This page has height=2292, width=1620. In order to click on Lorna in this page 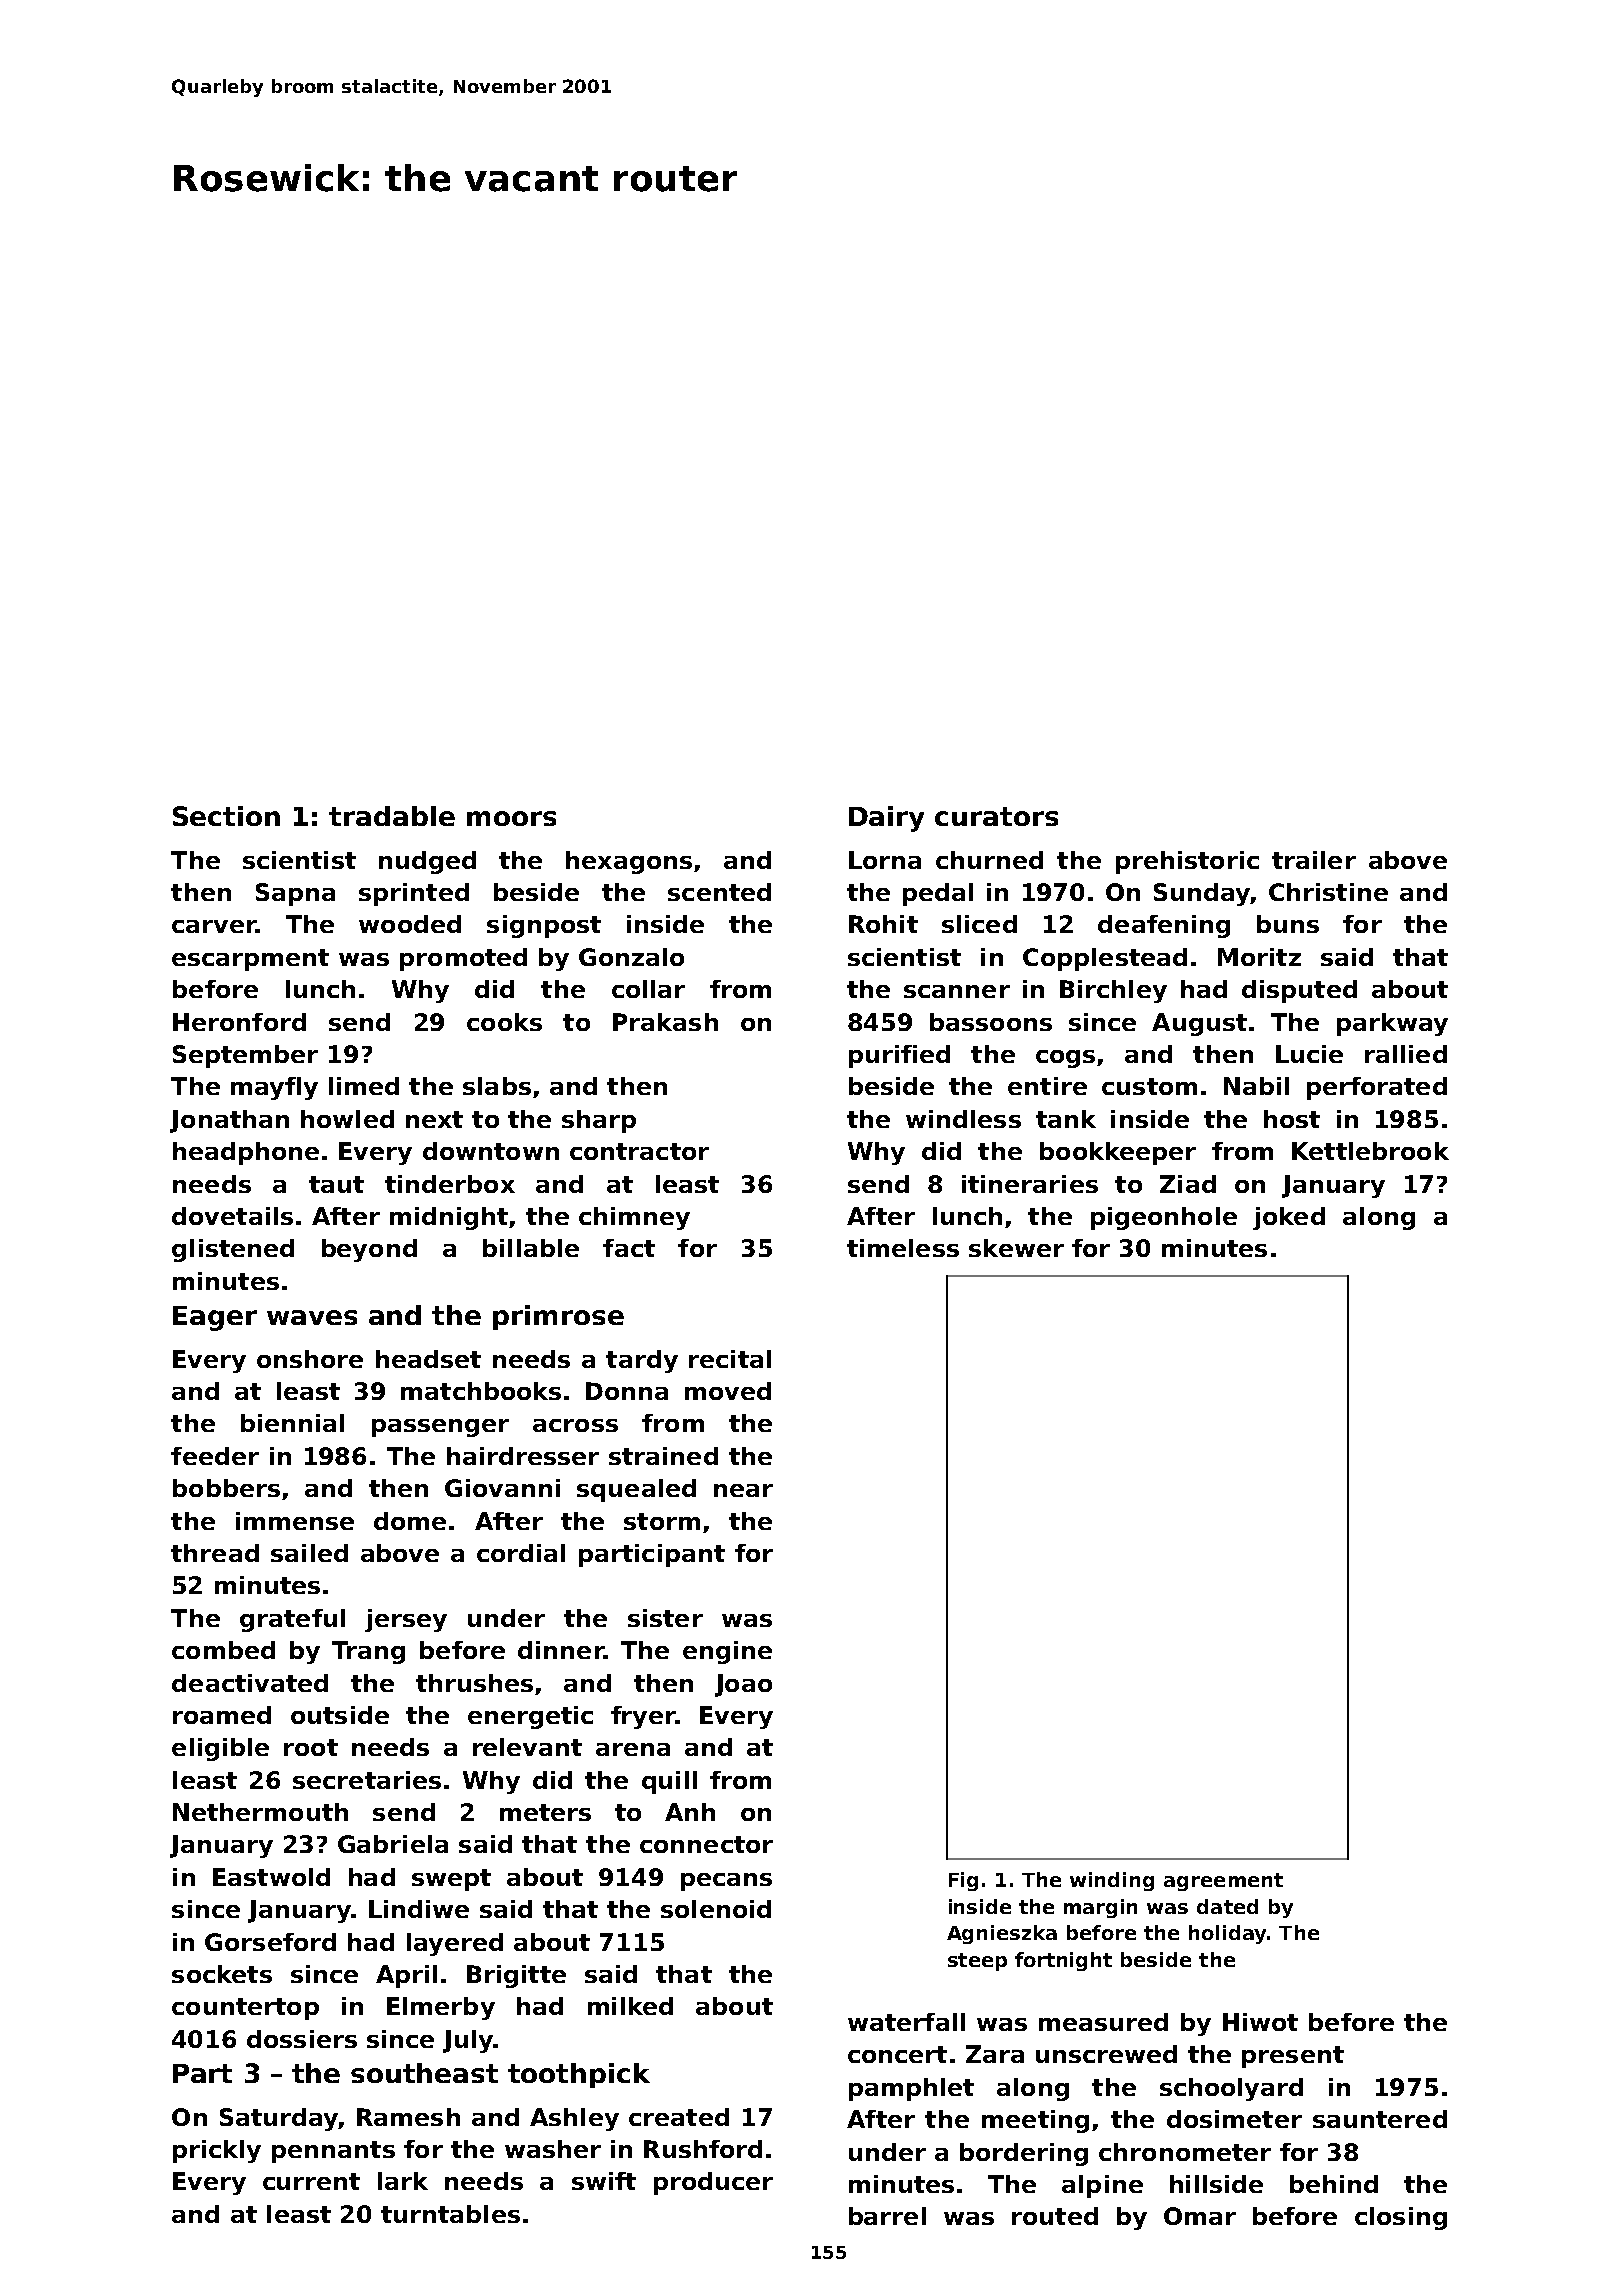, I will do `click(885, 860)`.
